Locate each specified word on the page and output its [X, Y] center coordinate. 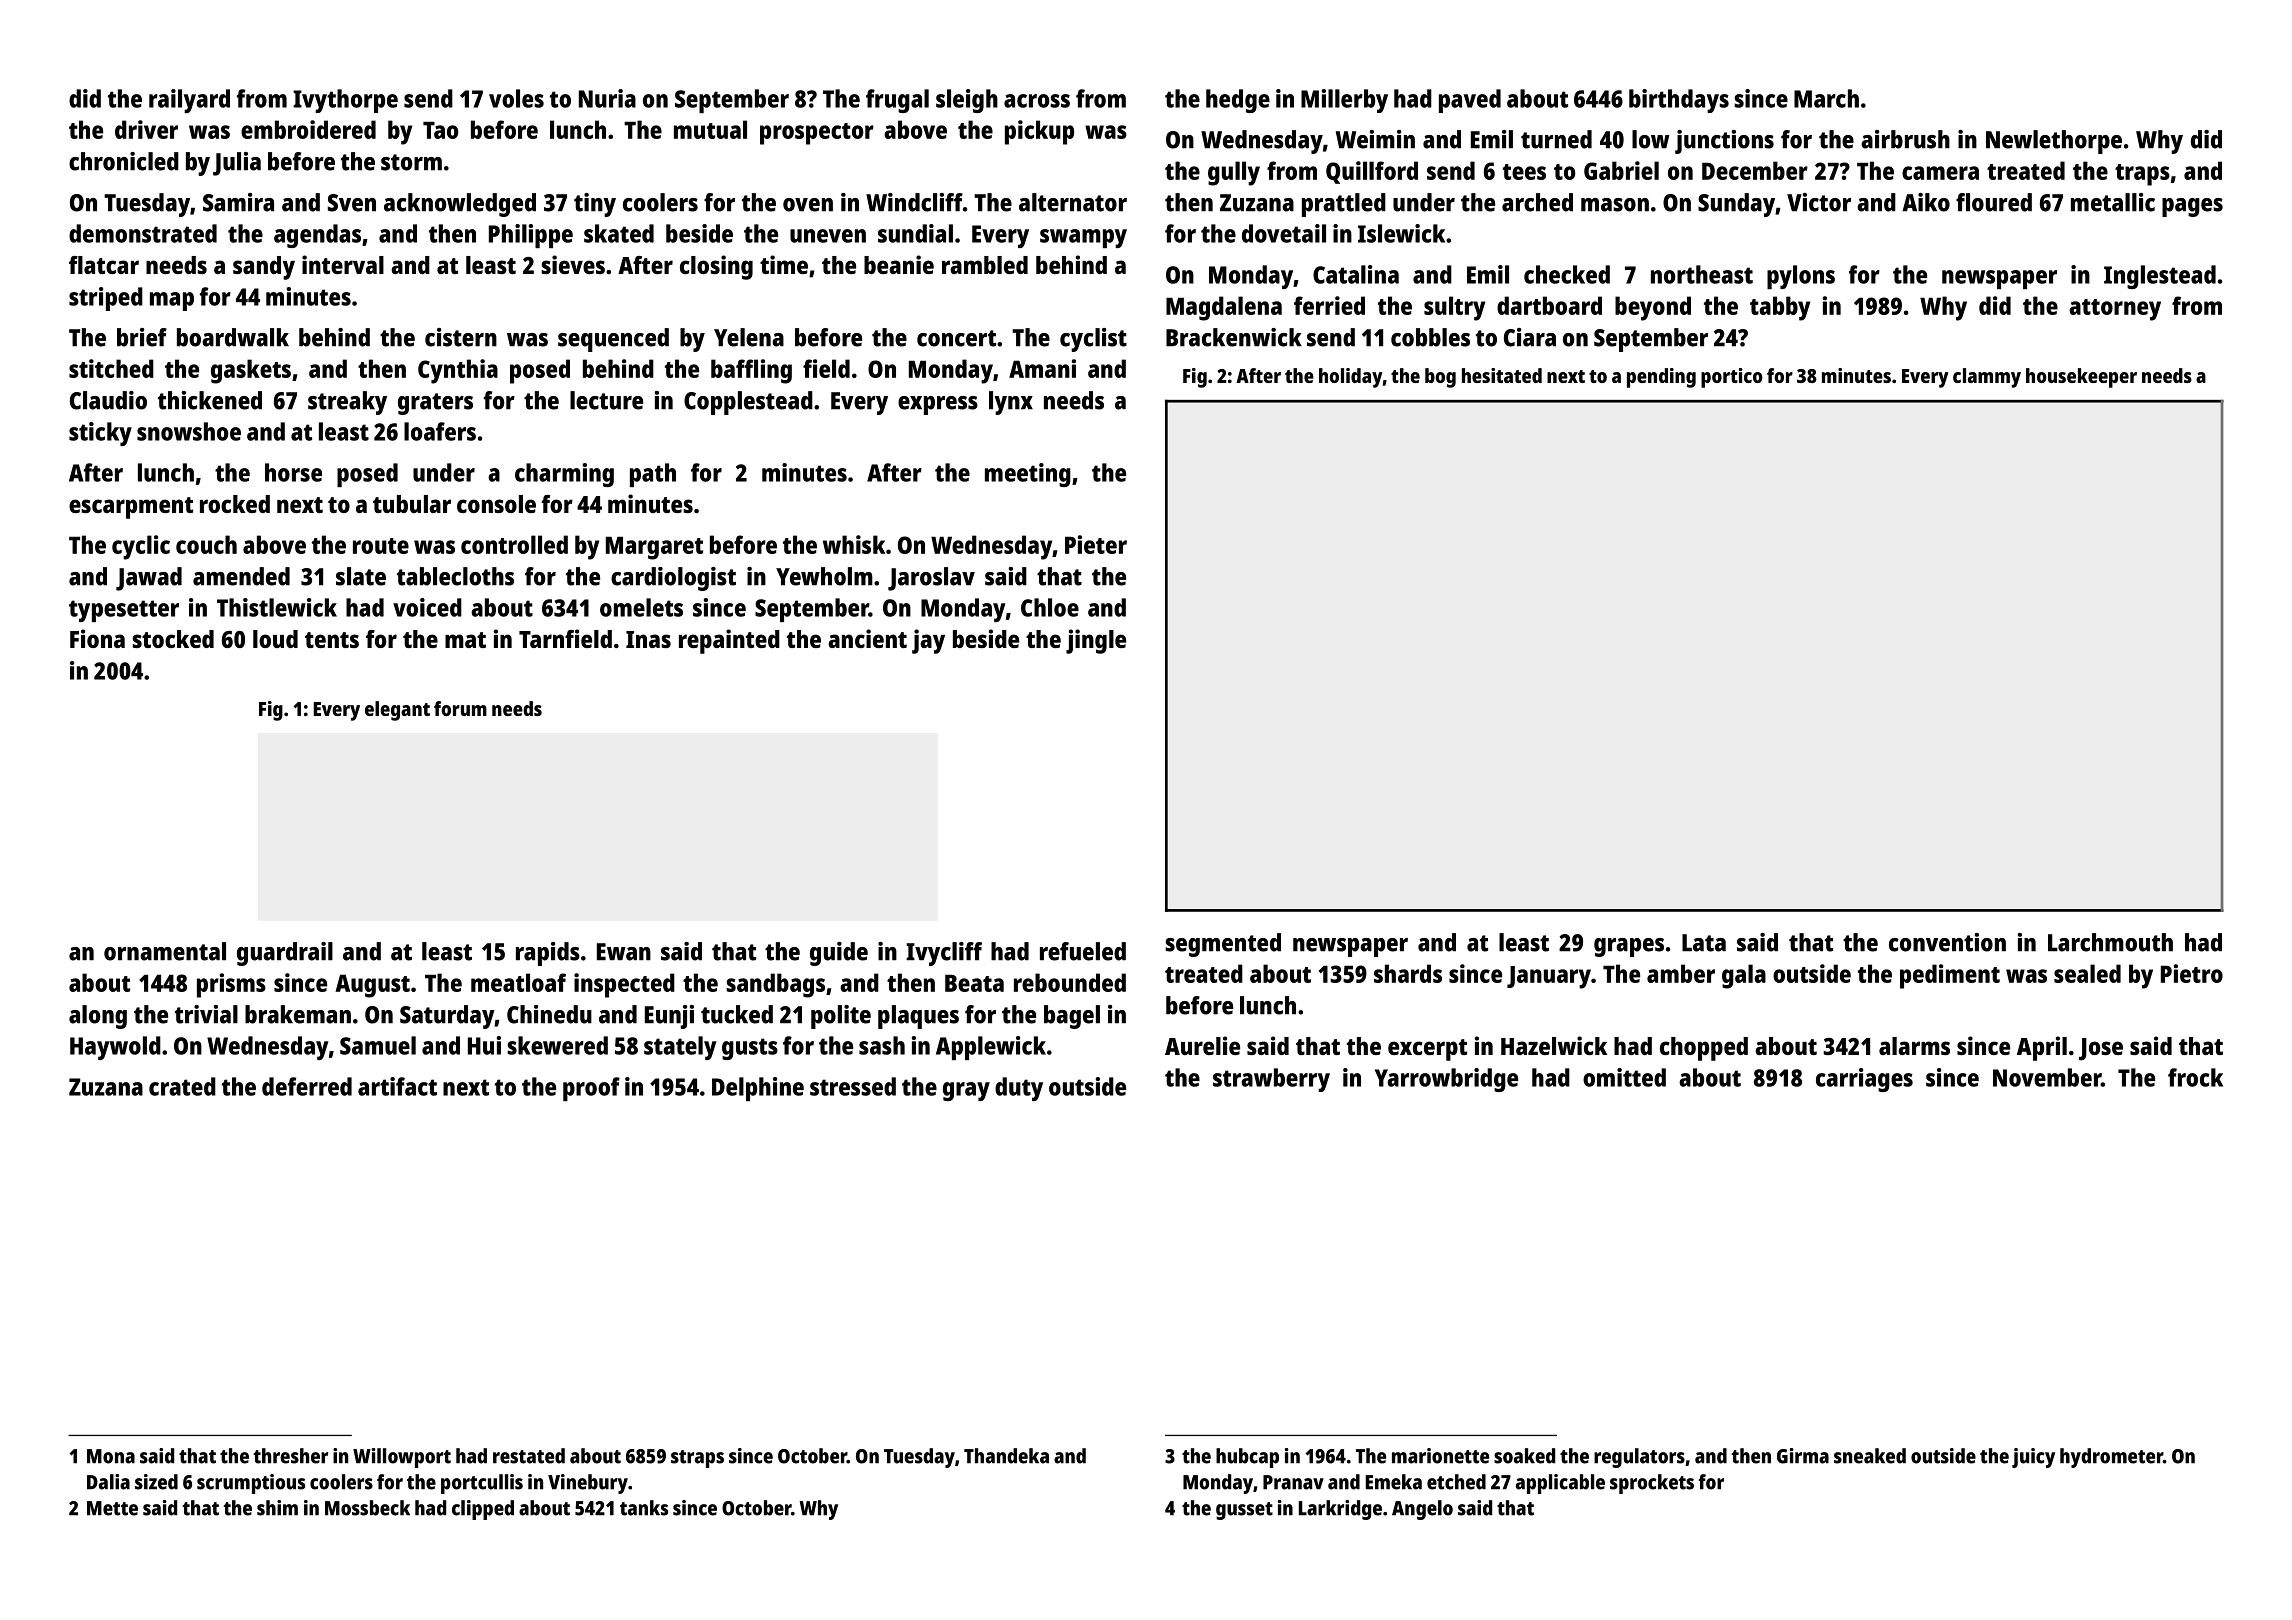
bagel [1072, 1017]
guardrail [285, 954]
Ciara [1530, 337]
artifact [397, 1086]
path [653, 475]
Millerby [1344, 101]
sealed [2087, 973]
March [1826, 98]
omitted [1624, 1077]
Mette [112, 1508]
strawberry [1271, 1080]
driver [146, 129]
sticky [100, 434]
